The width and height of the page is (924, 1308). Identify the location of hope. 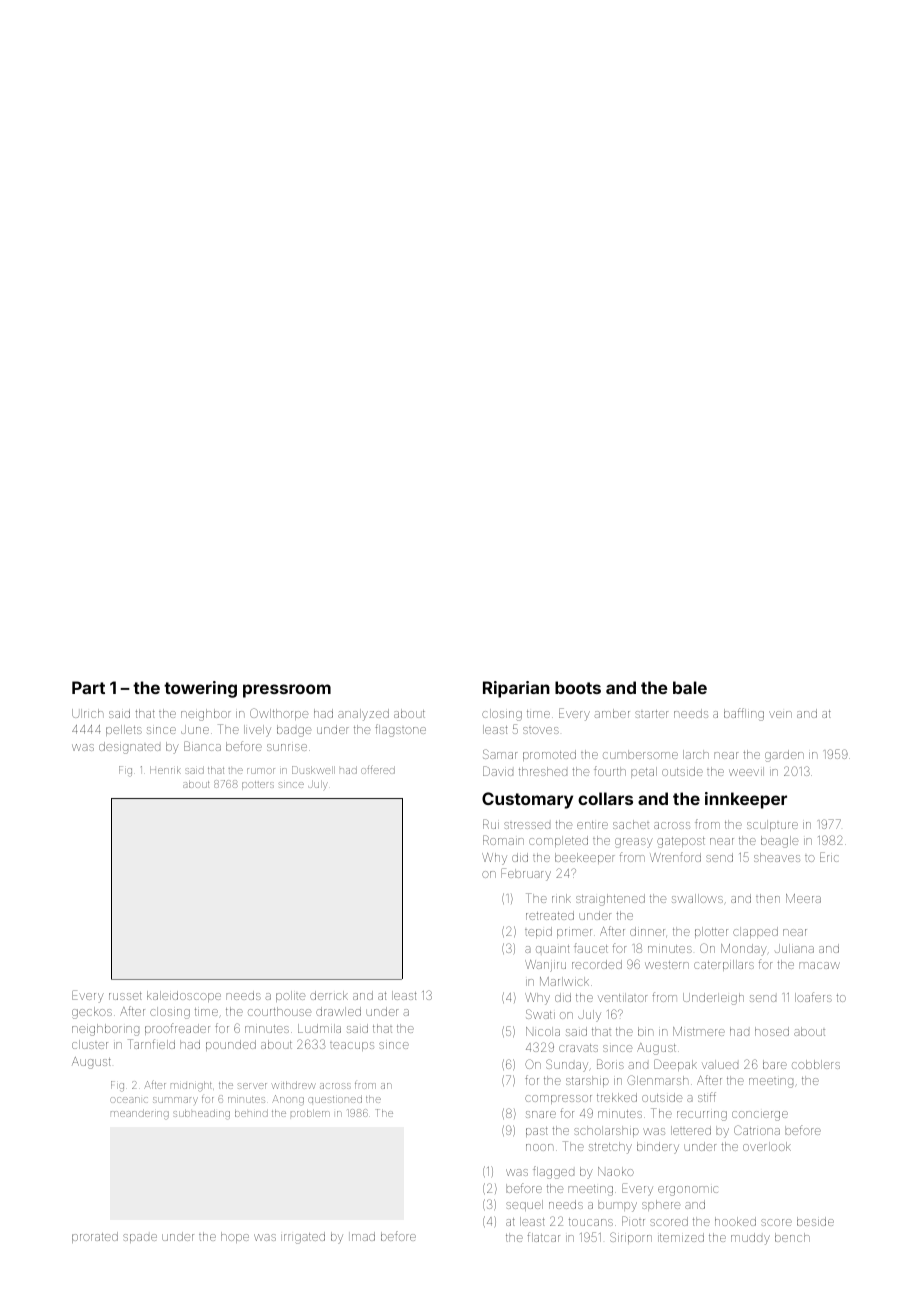
(235, 1237).
